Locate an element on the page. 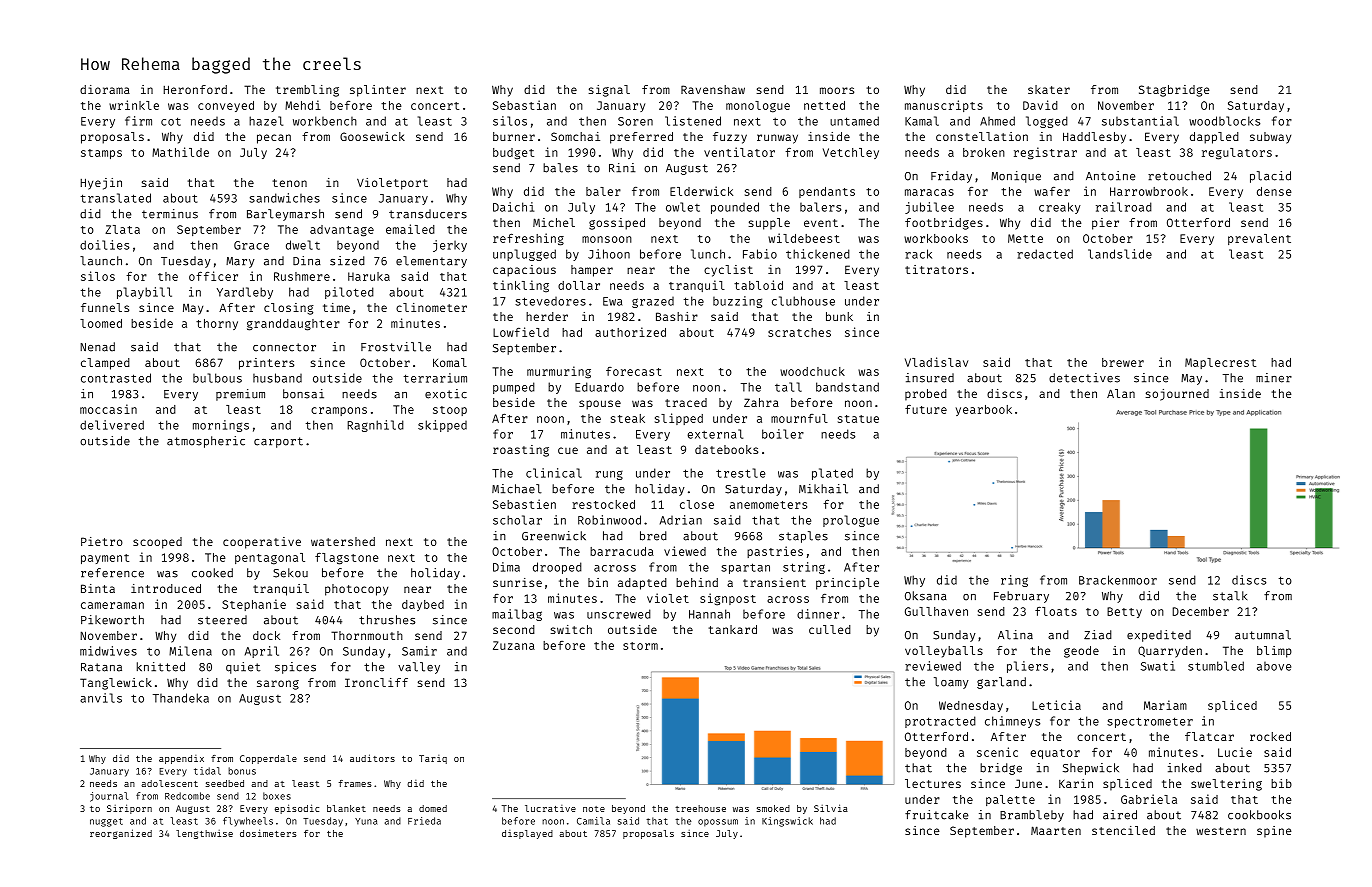 The height and width of the image is (887, 1372). external is located at coordinates (715, 434).
